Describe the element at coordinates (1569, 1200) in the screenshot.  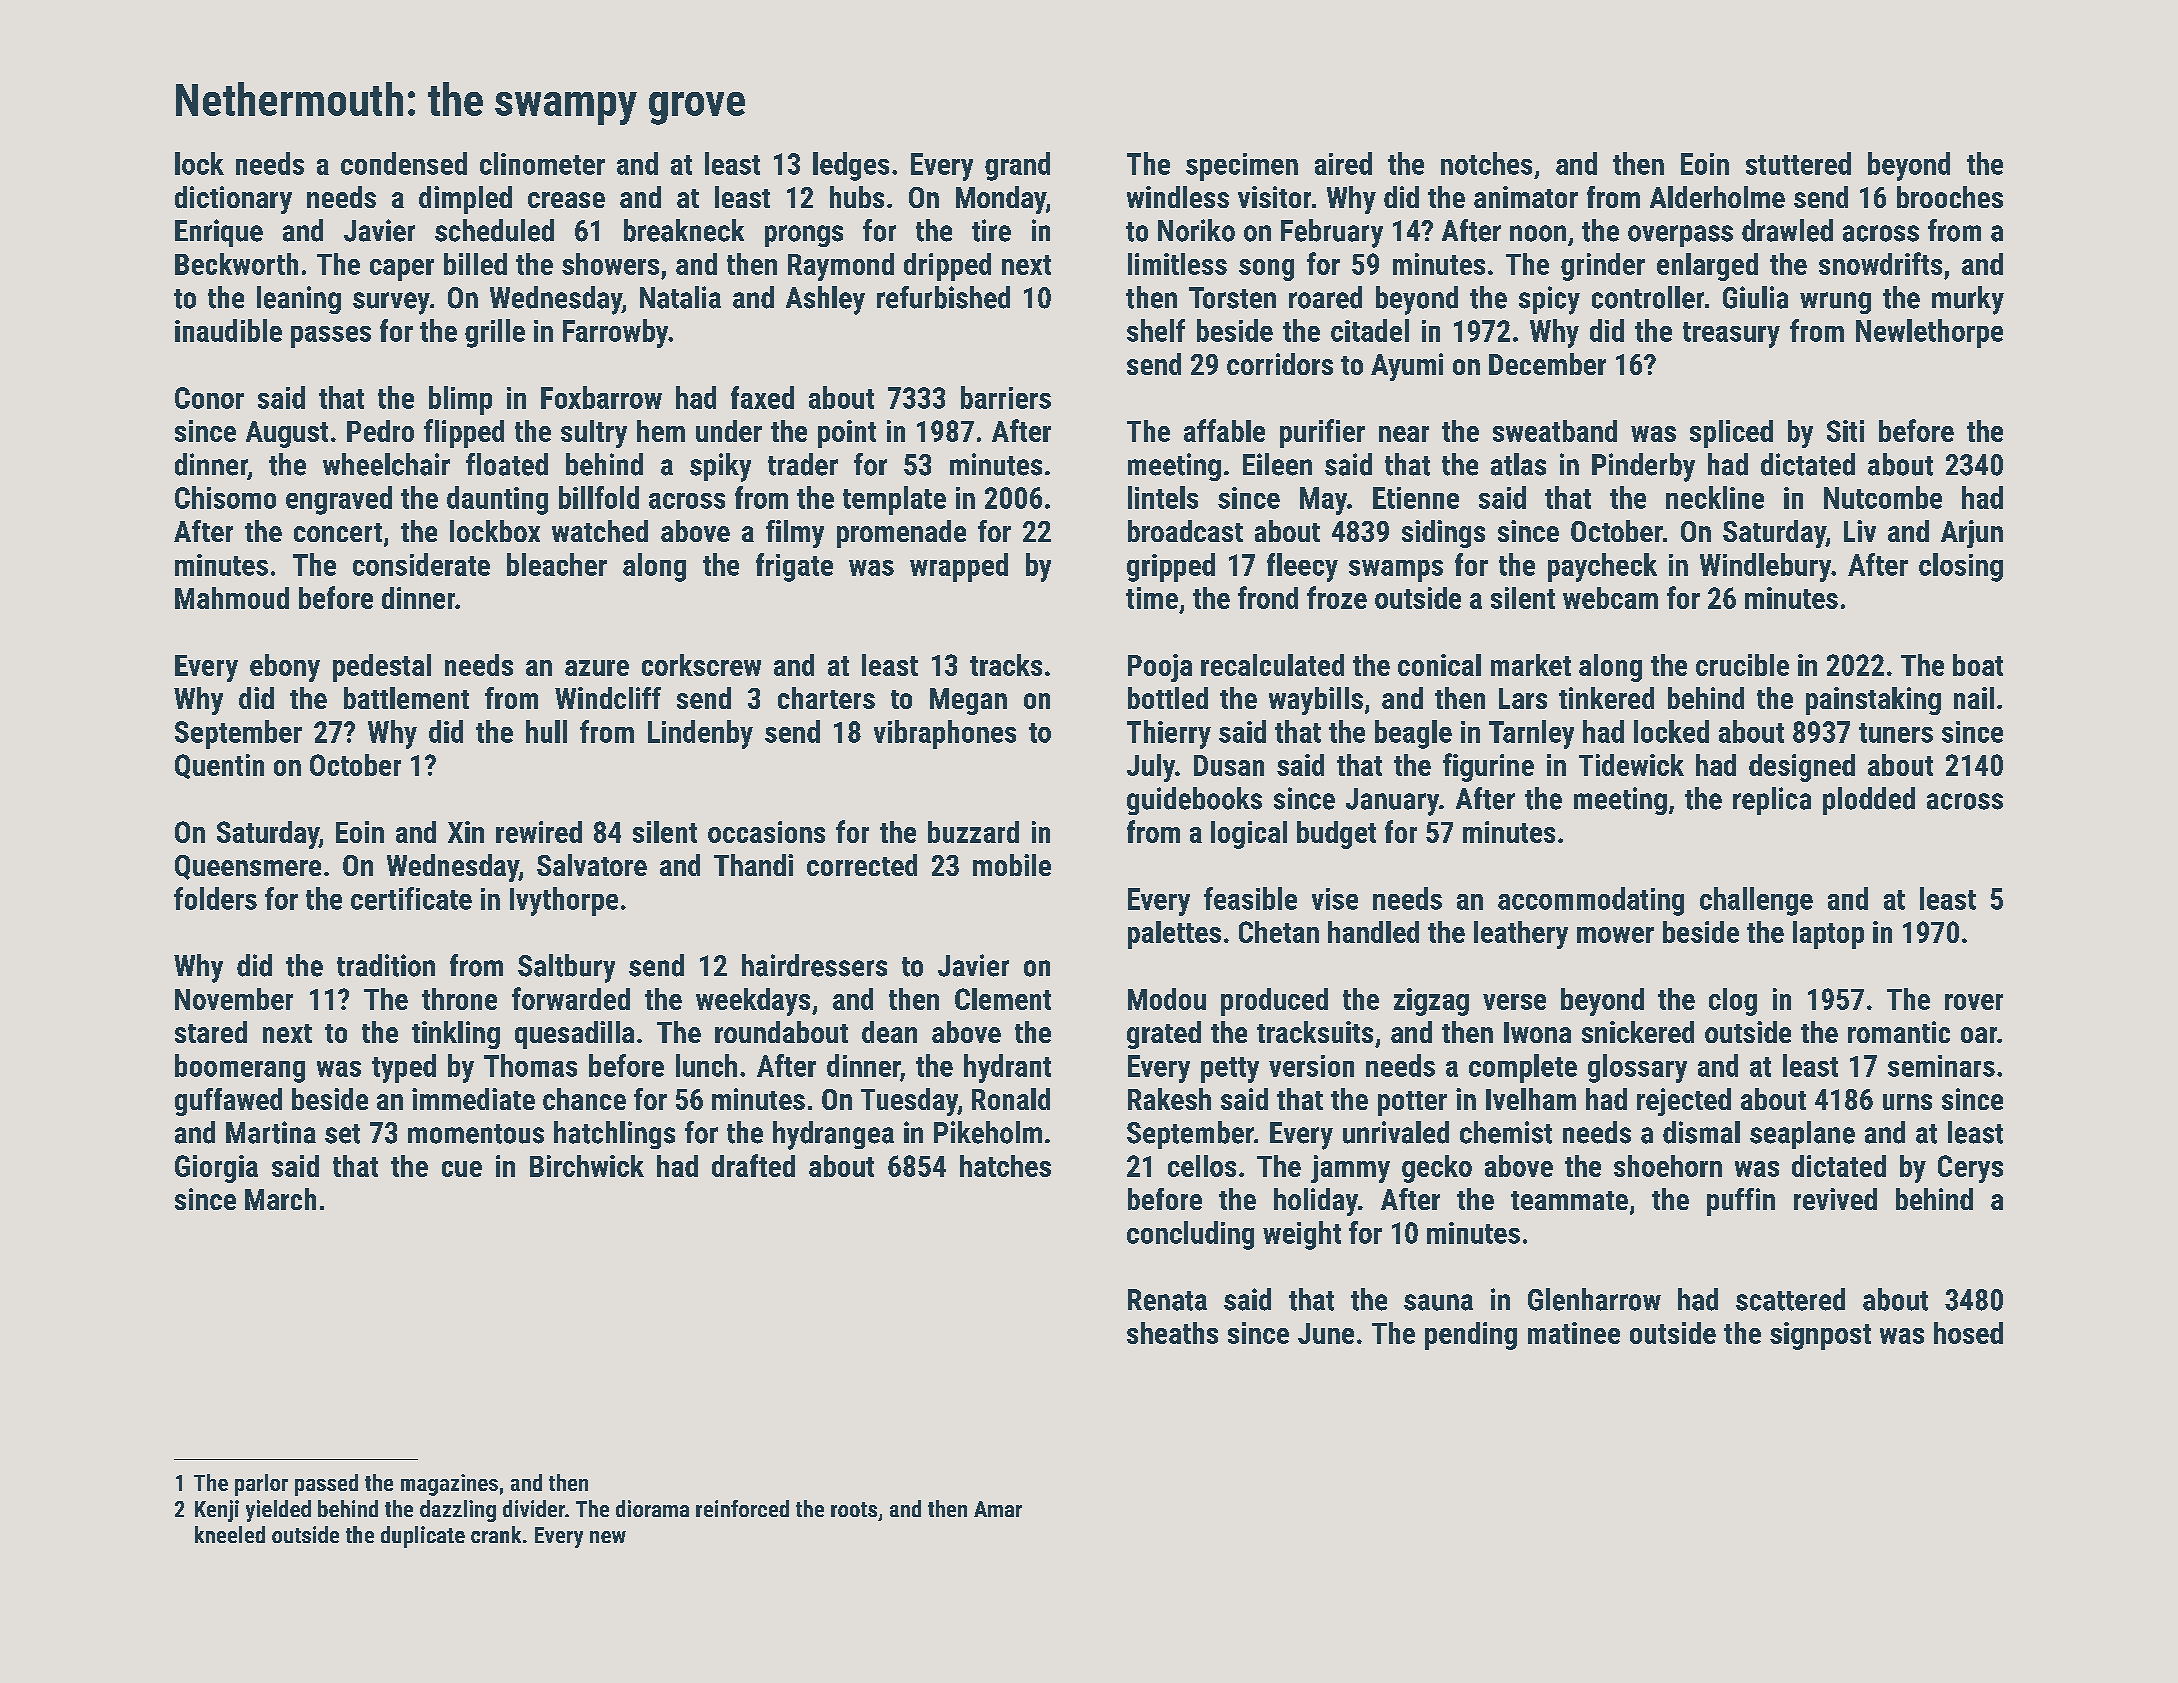
I see `teammate` at that location.
